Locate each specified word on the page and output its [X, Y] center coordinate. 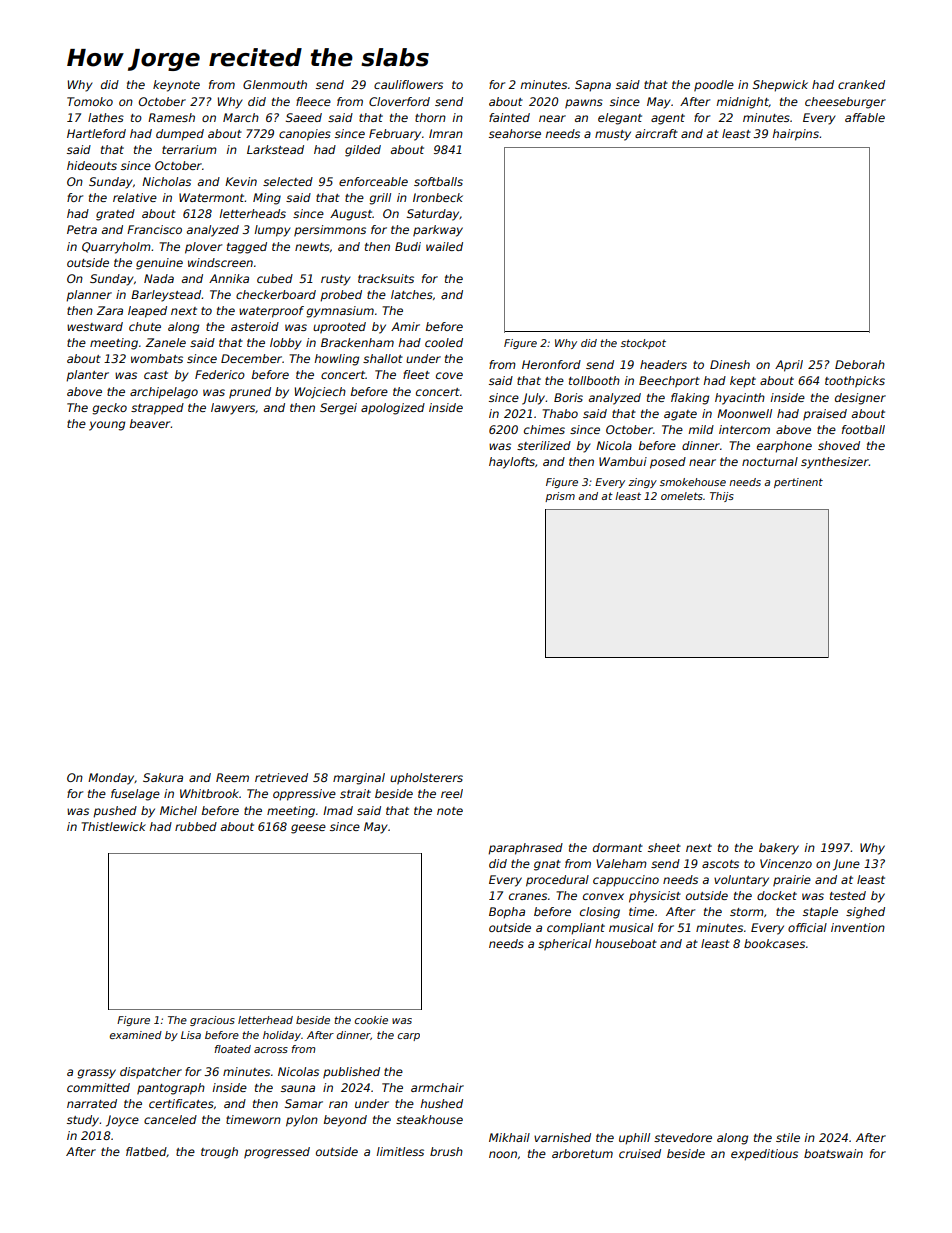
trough [219, 1153]
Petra [82, 229]
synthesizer [835, 463]
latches [412, 294]
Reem [232, 777]
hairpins [795, 135]
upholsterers [426, 779]
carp [409, 1037]
